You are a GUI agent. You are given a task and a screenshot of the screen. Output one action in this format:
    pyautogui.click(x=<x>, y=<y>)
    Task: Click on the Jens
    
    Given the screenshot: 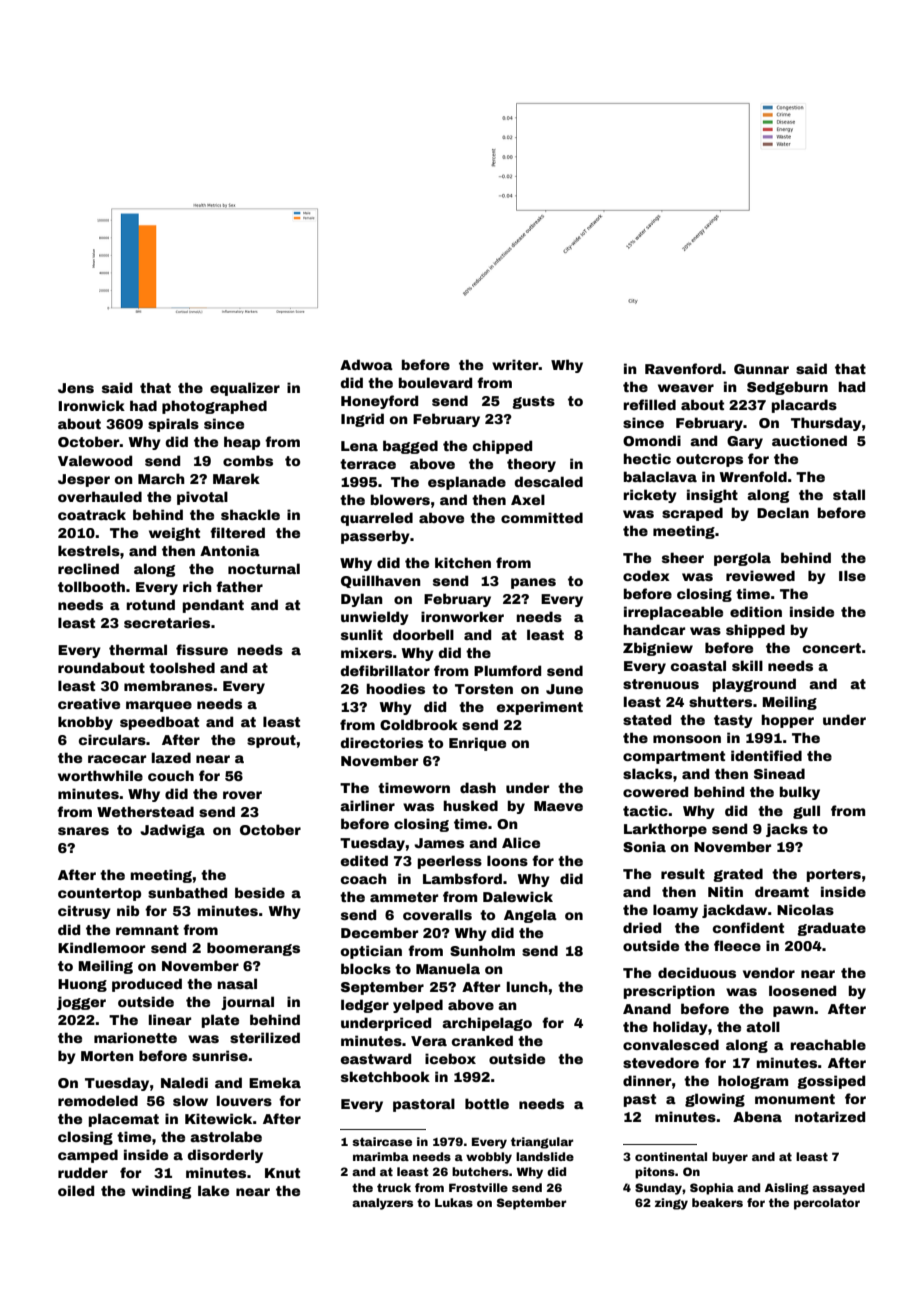 What is the action you would take?
    pyautogui.click(x=76, y=388)
